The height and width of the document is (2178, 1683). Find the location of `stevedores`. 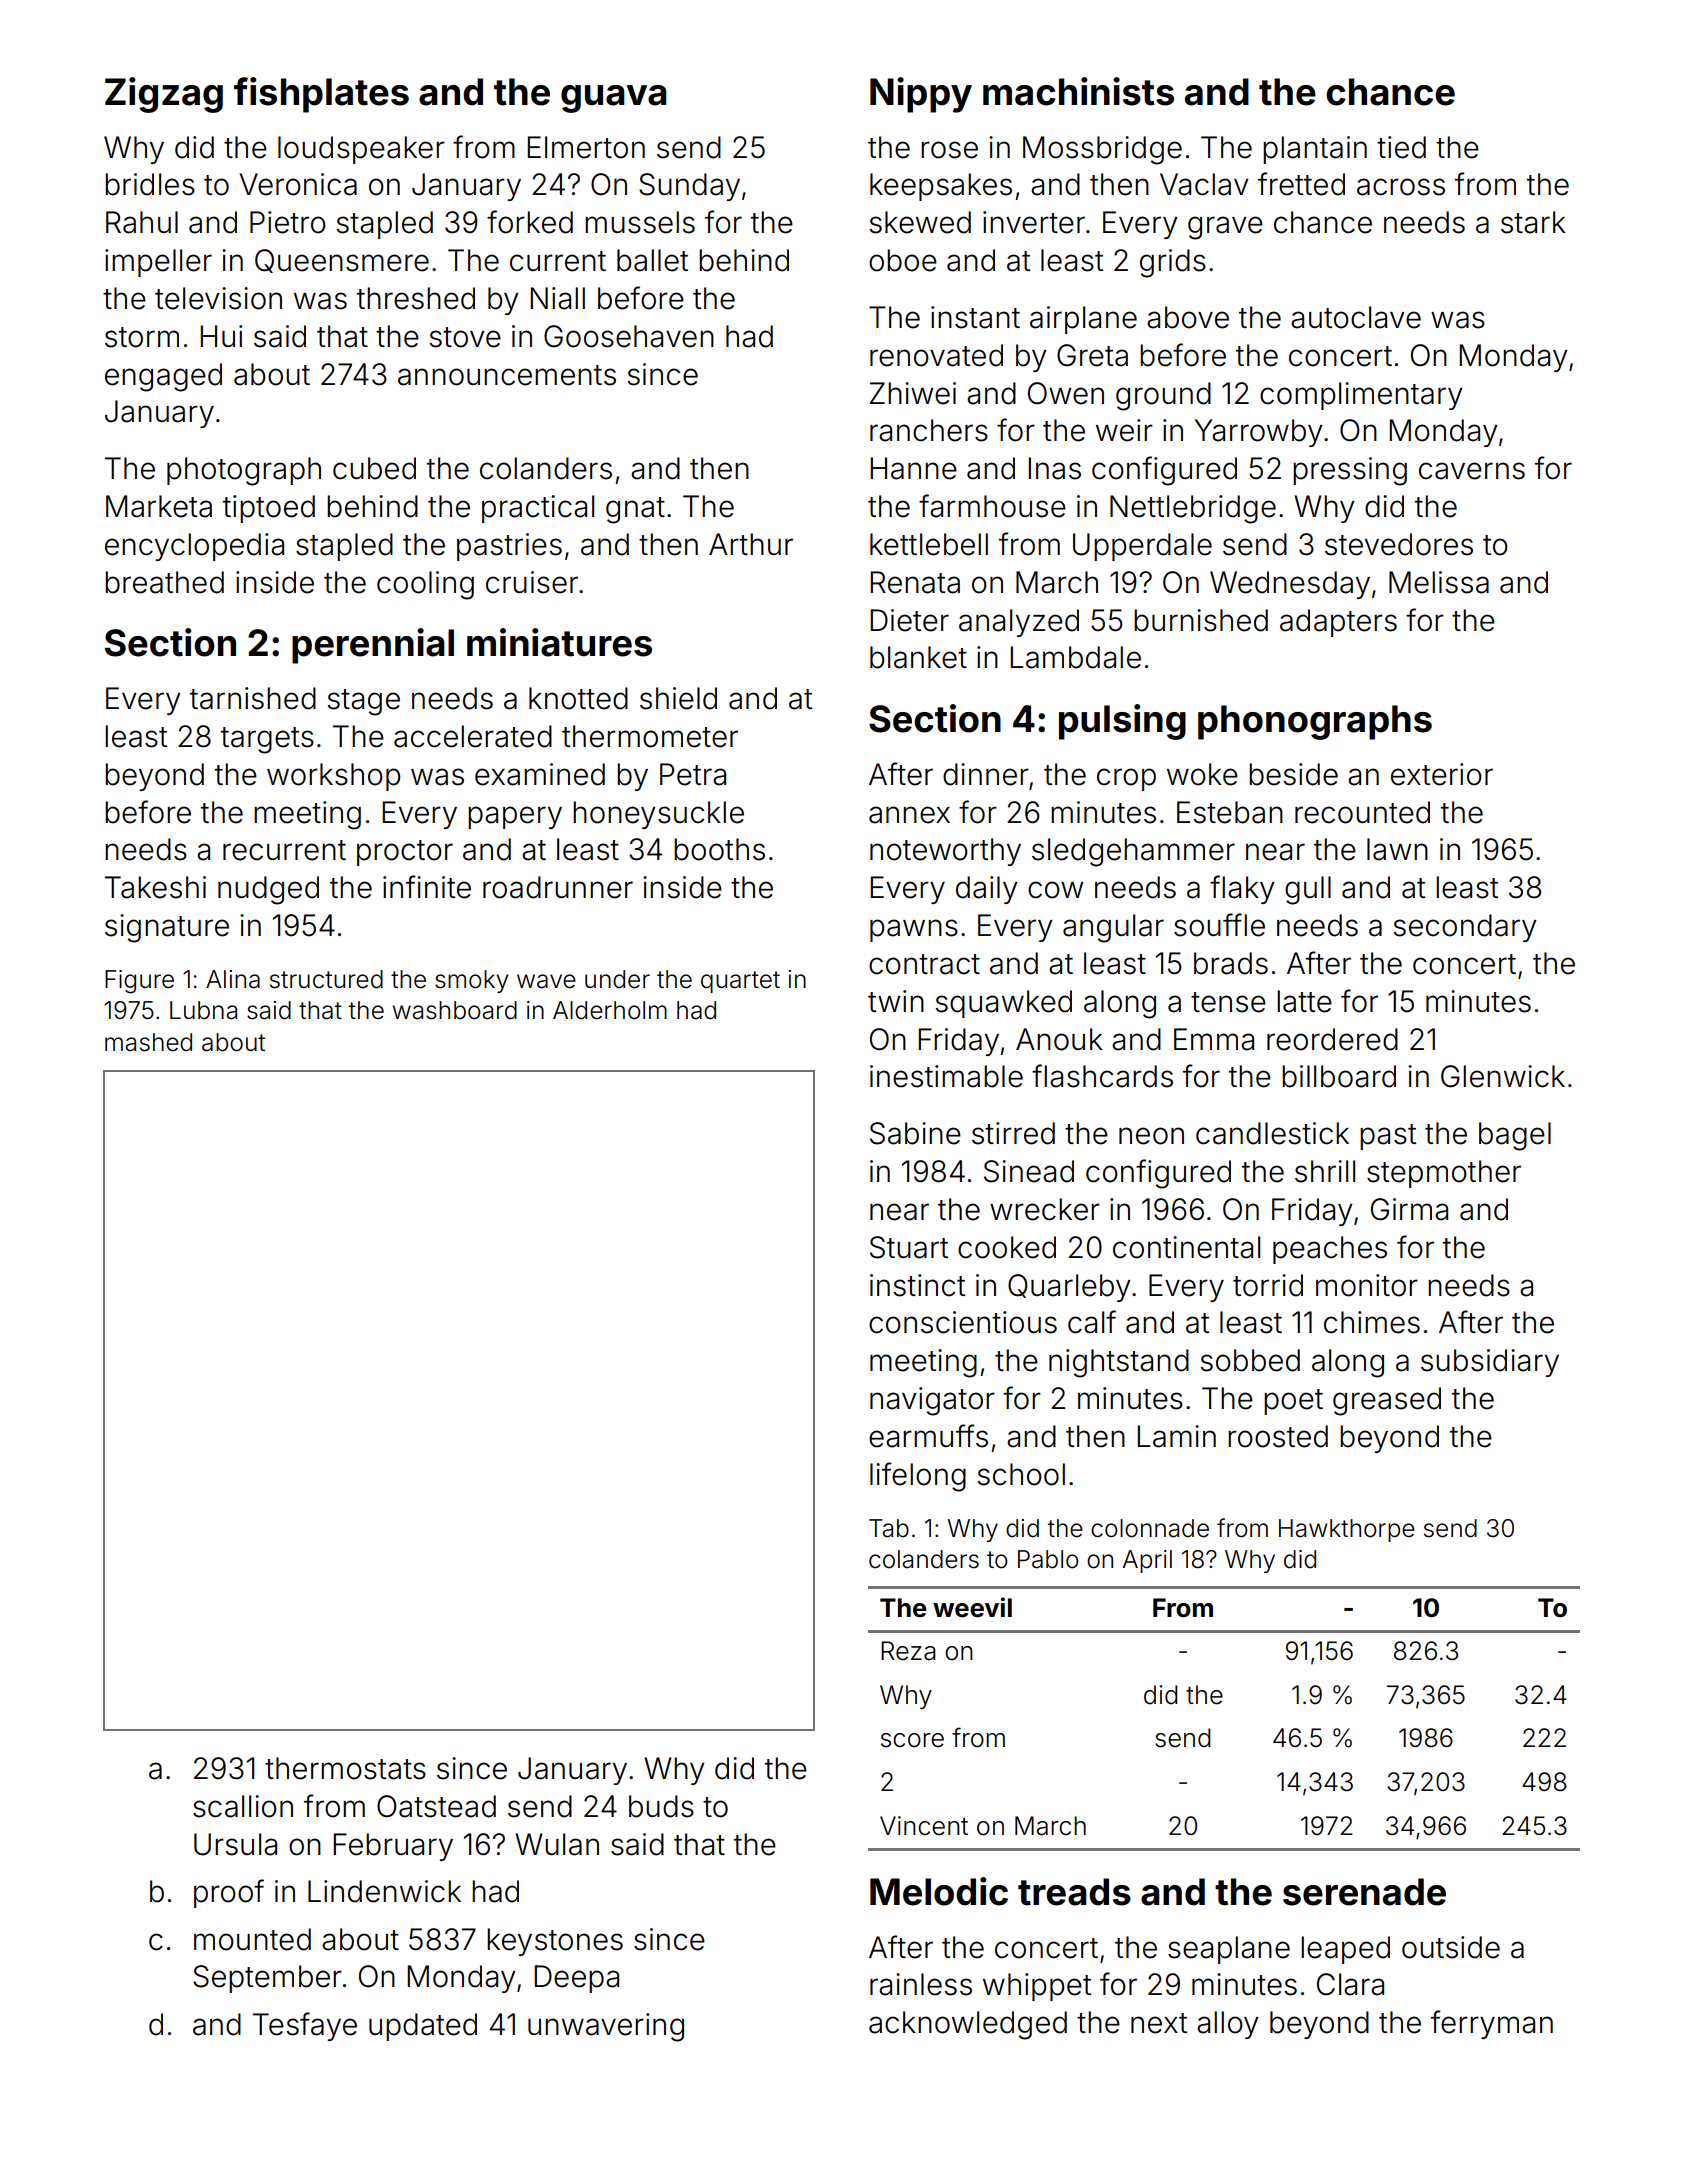

stevedores is located at coordinates (1399, 544).
